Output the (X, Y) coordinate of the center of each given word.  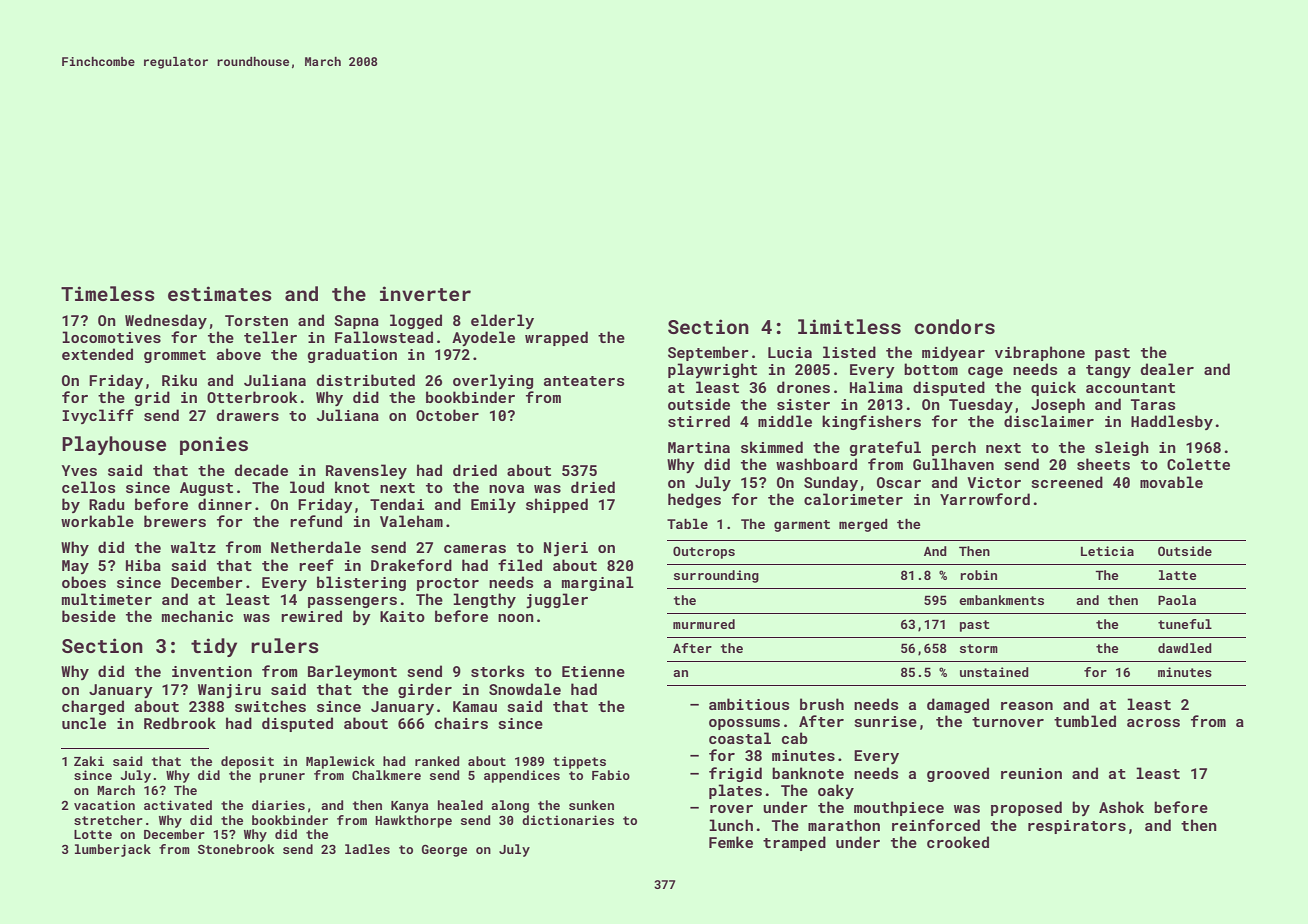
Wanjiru (229, 691)
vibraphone (1040, 353)
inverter (425, 293)
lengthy (484, 600)
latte (1178, 575)
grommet (175, 356)
